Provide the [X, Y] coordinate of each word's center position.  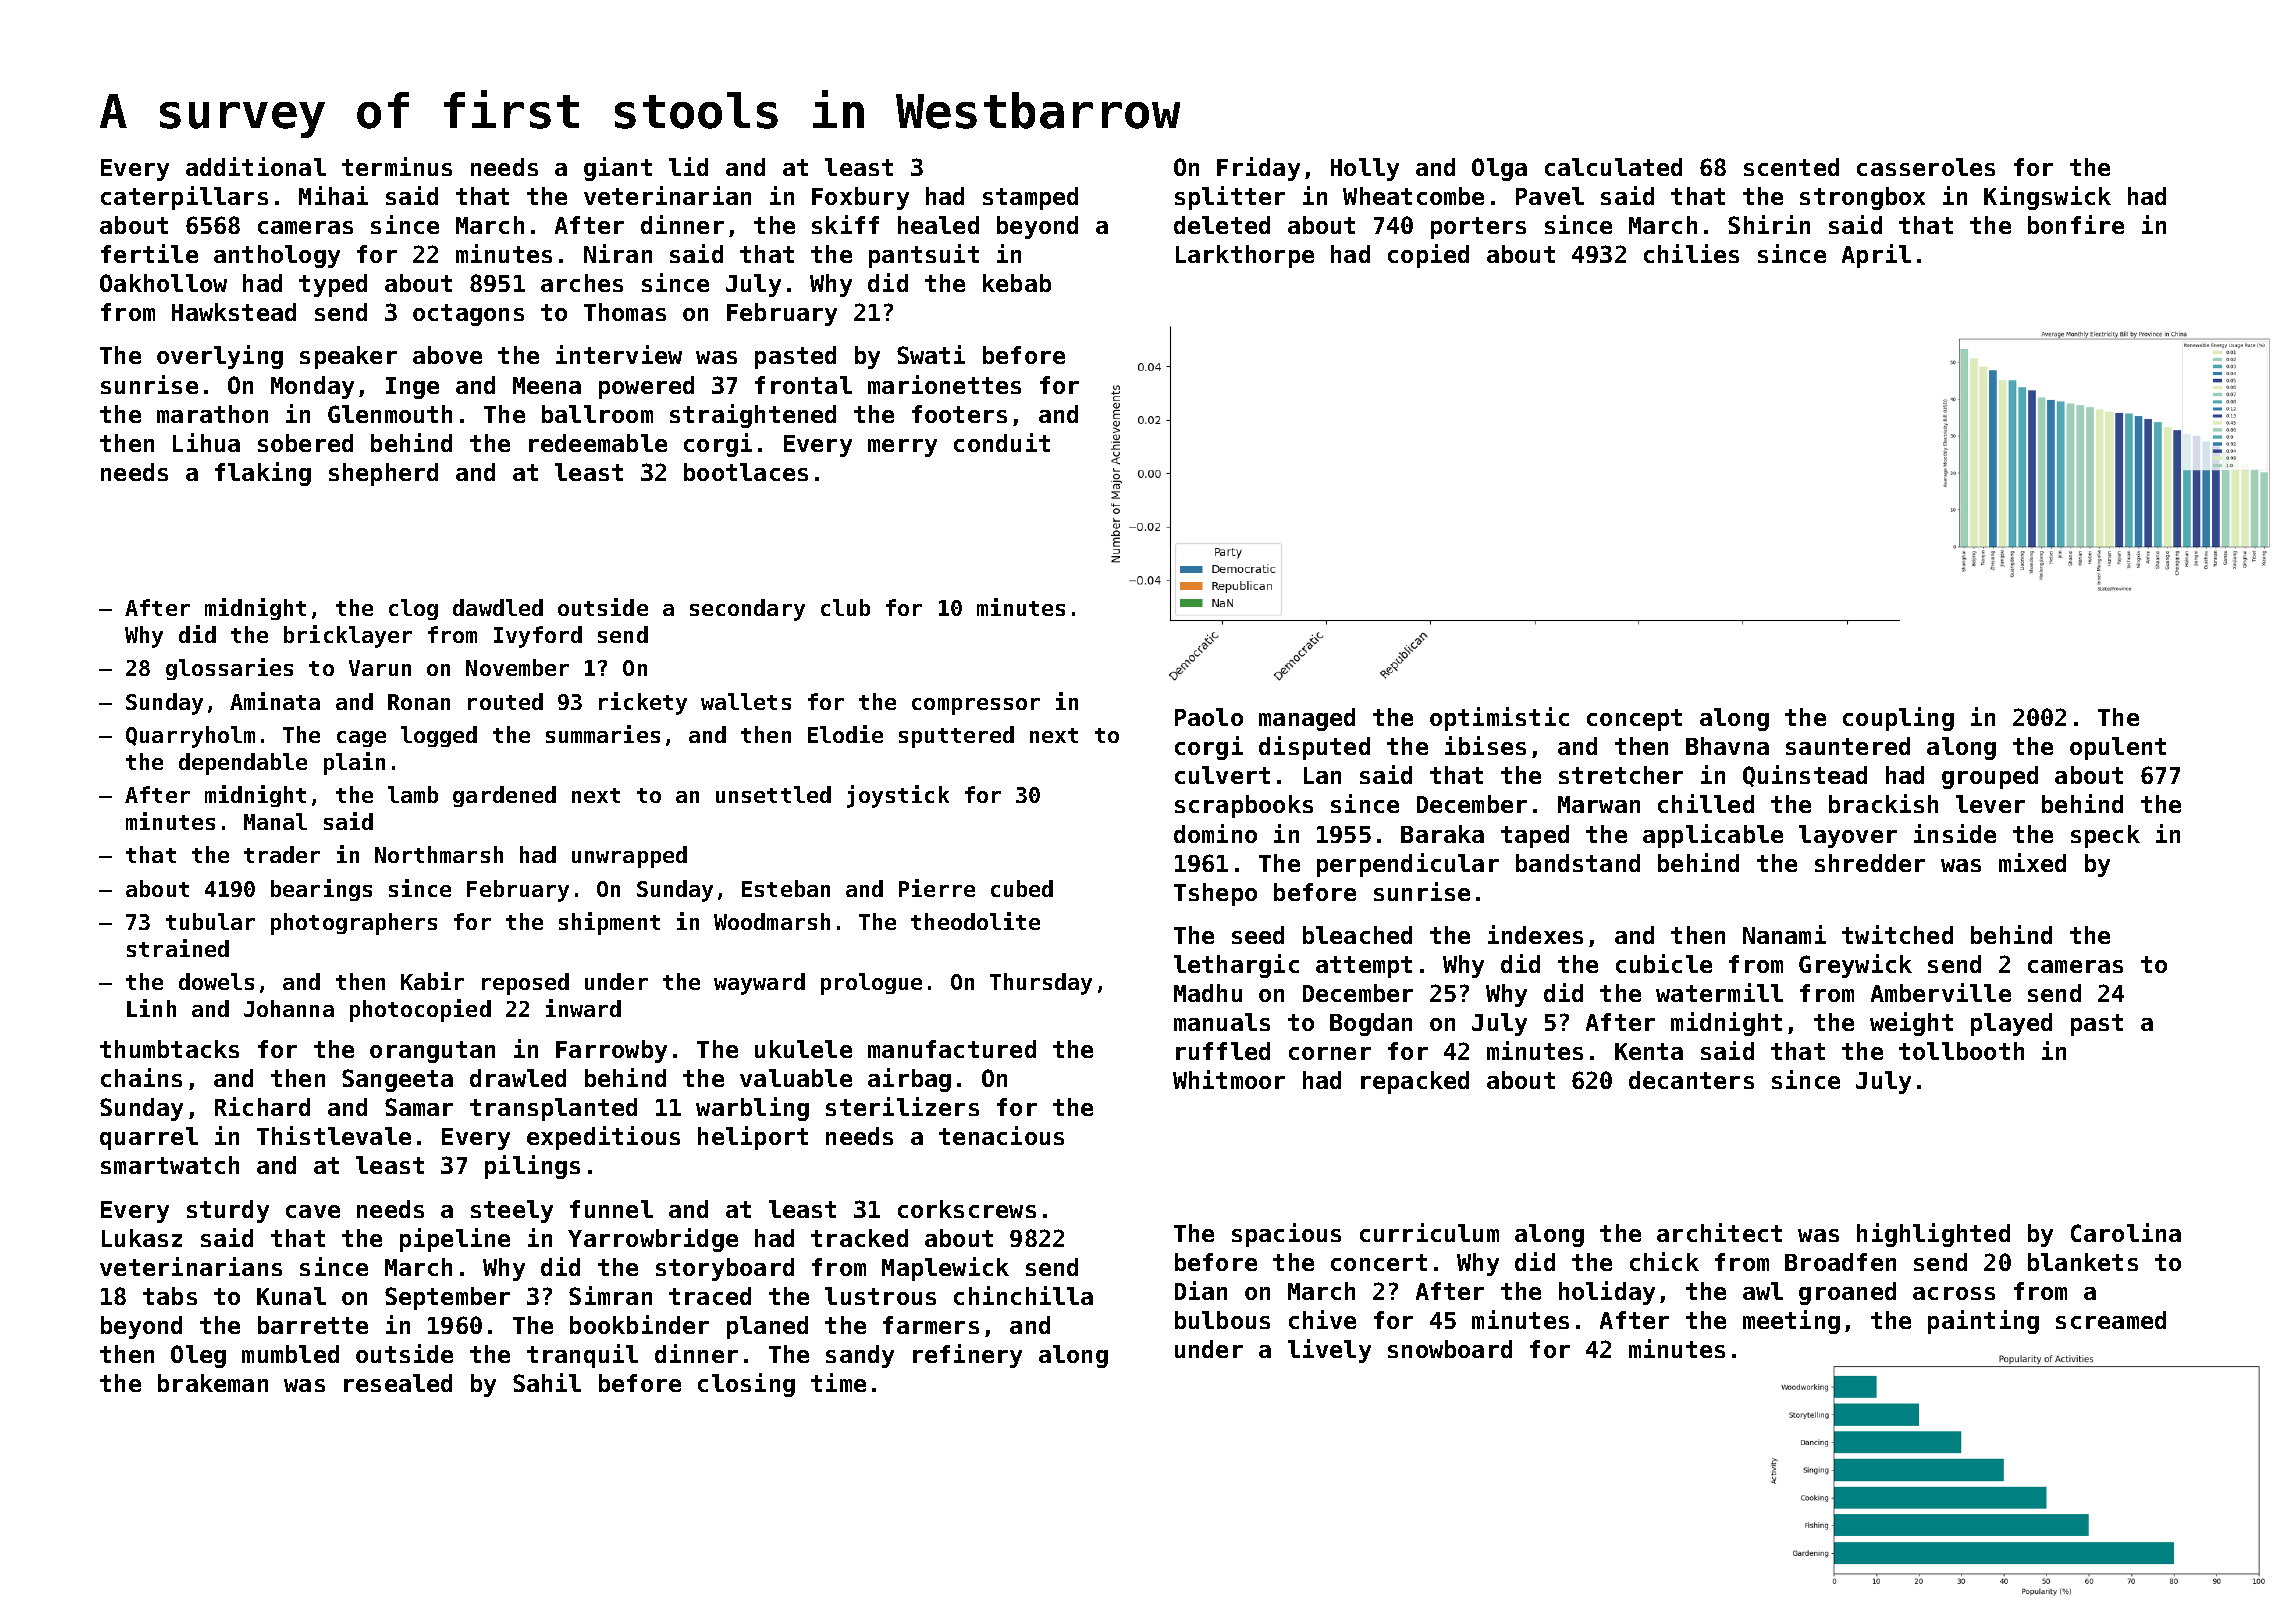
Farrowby [611, 1051]
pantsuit [924, 256]
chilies [1691, 253]
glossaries [229, 669]
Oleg [198, 1356]
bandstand [1578, 863]
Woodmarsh [772, 921]
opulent [2118, 748]
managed [1307, 719]
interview [619, 354]
